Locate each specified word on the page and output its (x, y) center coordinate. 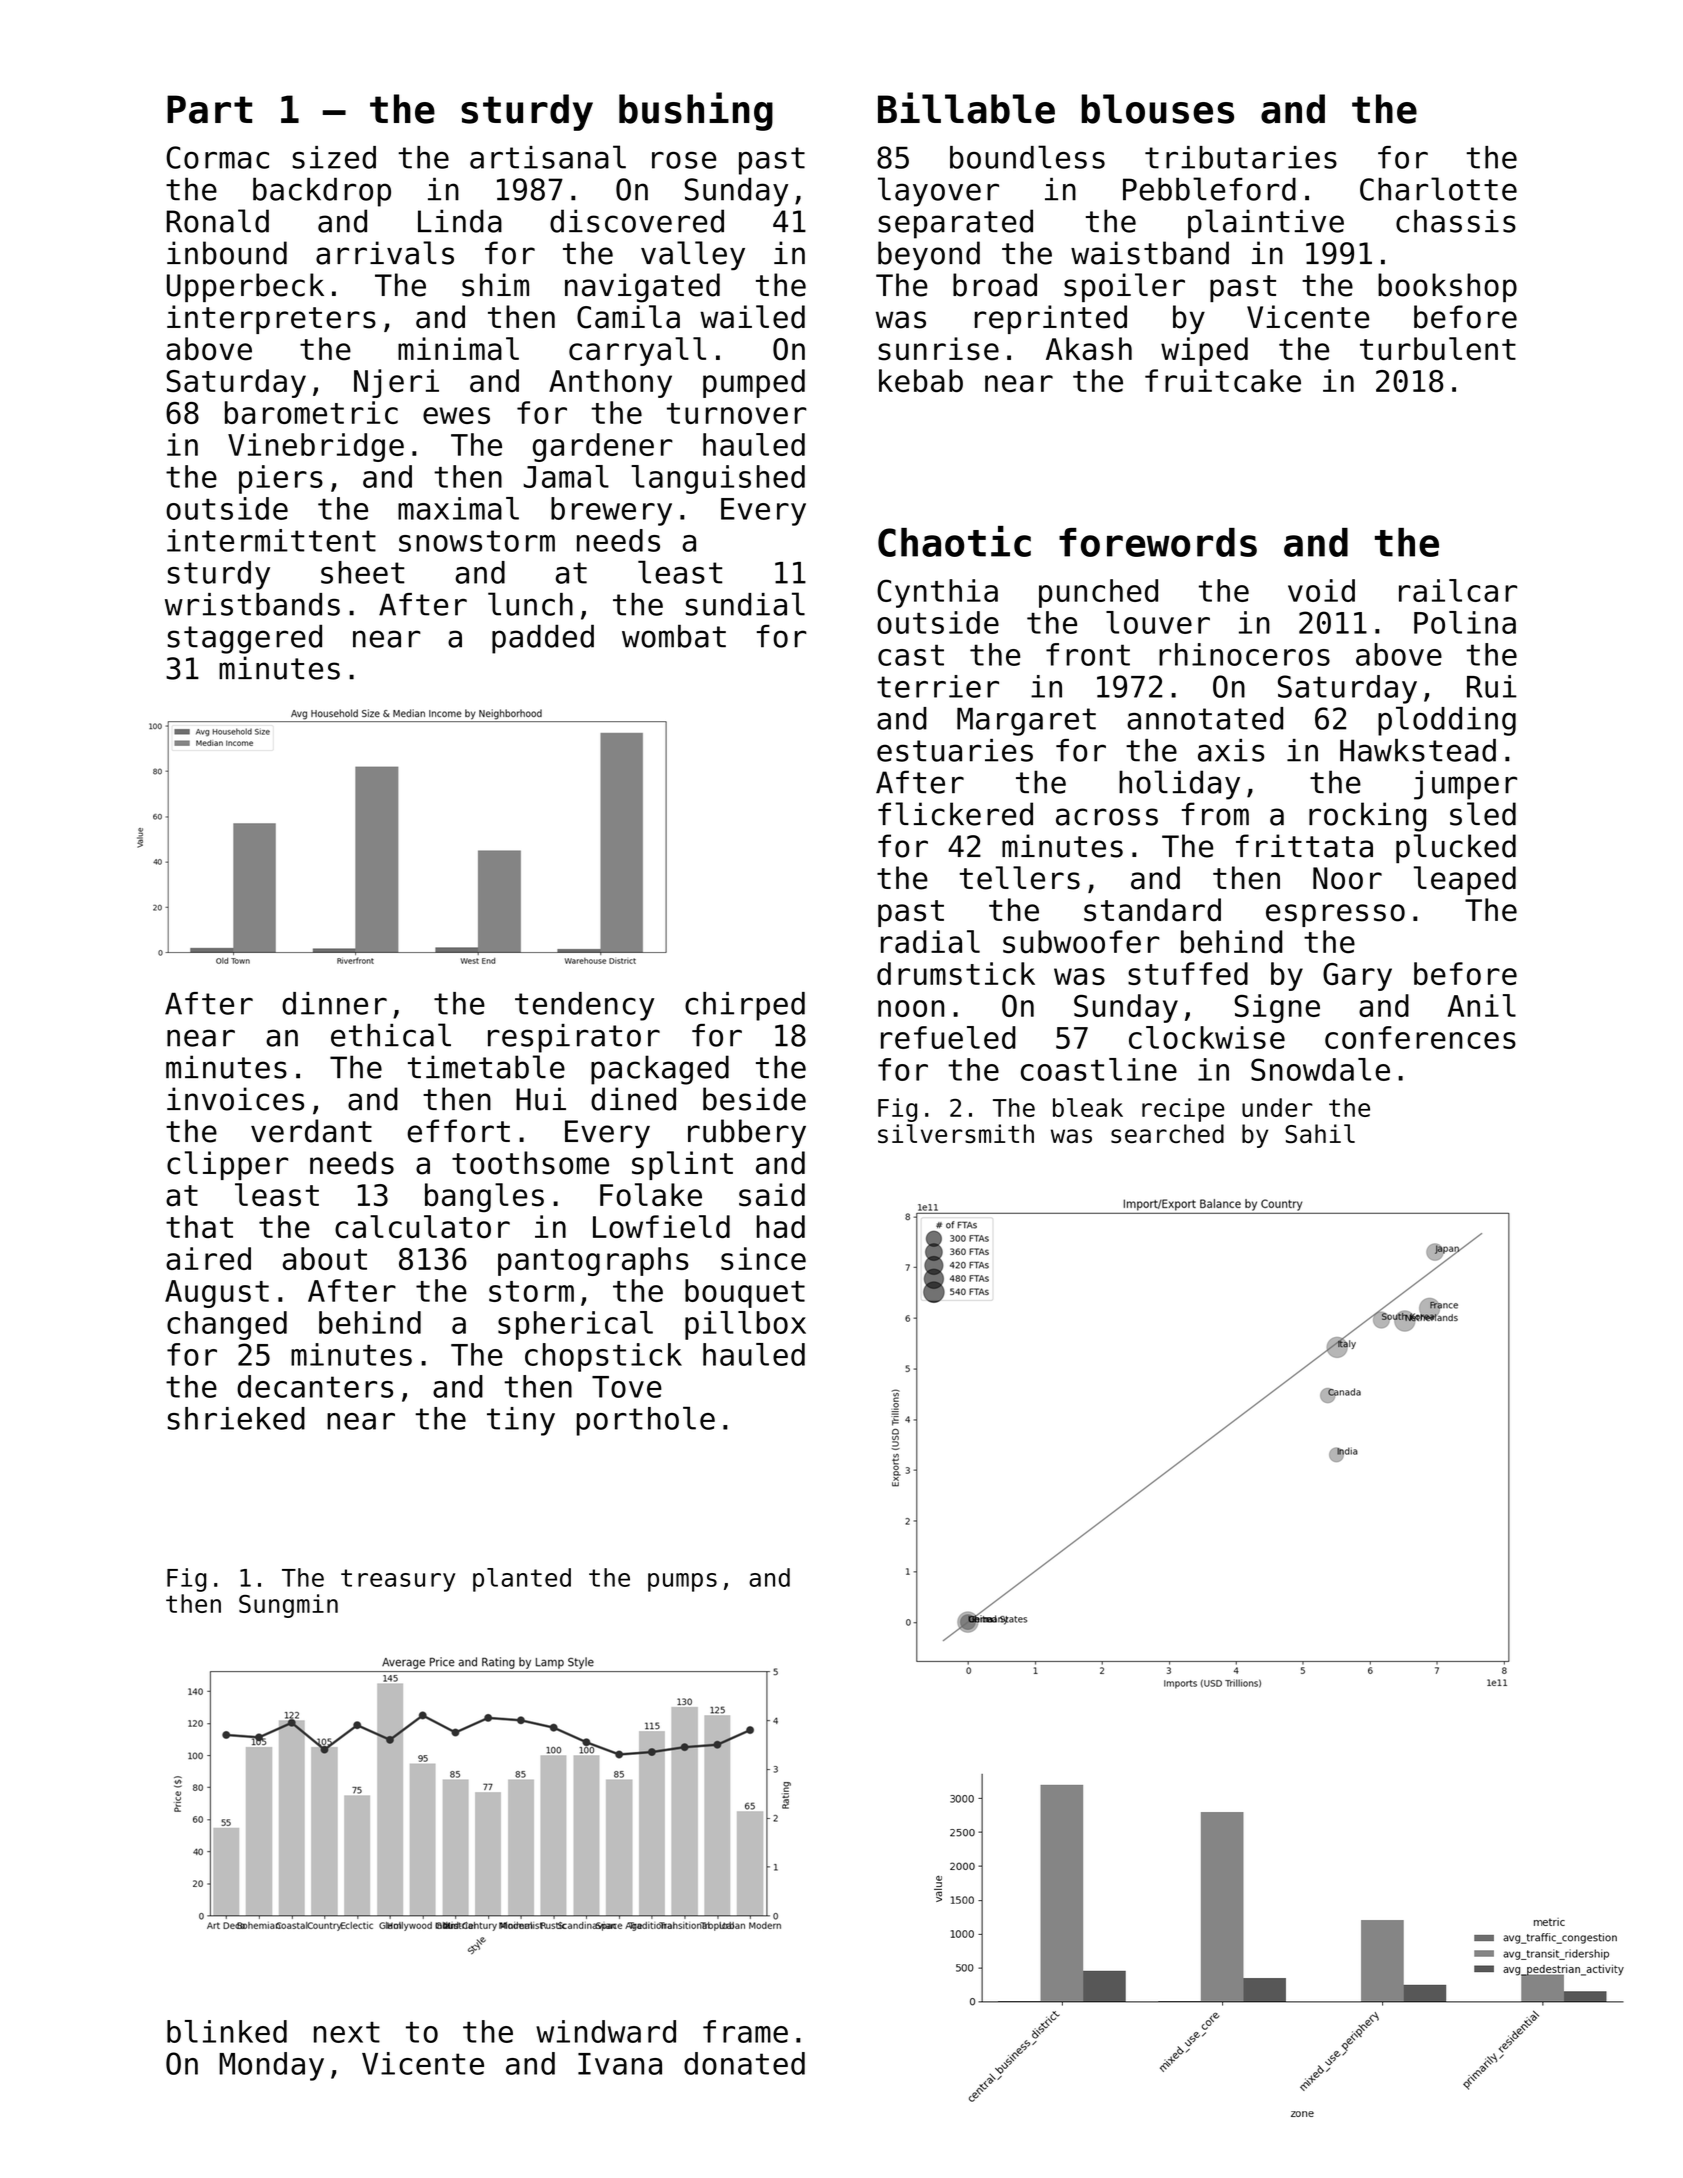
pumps (682, 1582)
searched (1167, 1133)
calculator (422, 1226)
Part (209, 109)
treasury (398, 1580)
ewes (456, 415)
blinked (227, 2031)
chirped (745, 1006)
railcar (1458, 590)
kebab (921, 380)
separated (955, 224)
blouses (1157, 109)
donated (744, 2063)
